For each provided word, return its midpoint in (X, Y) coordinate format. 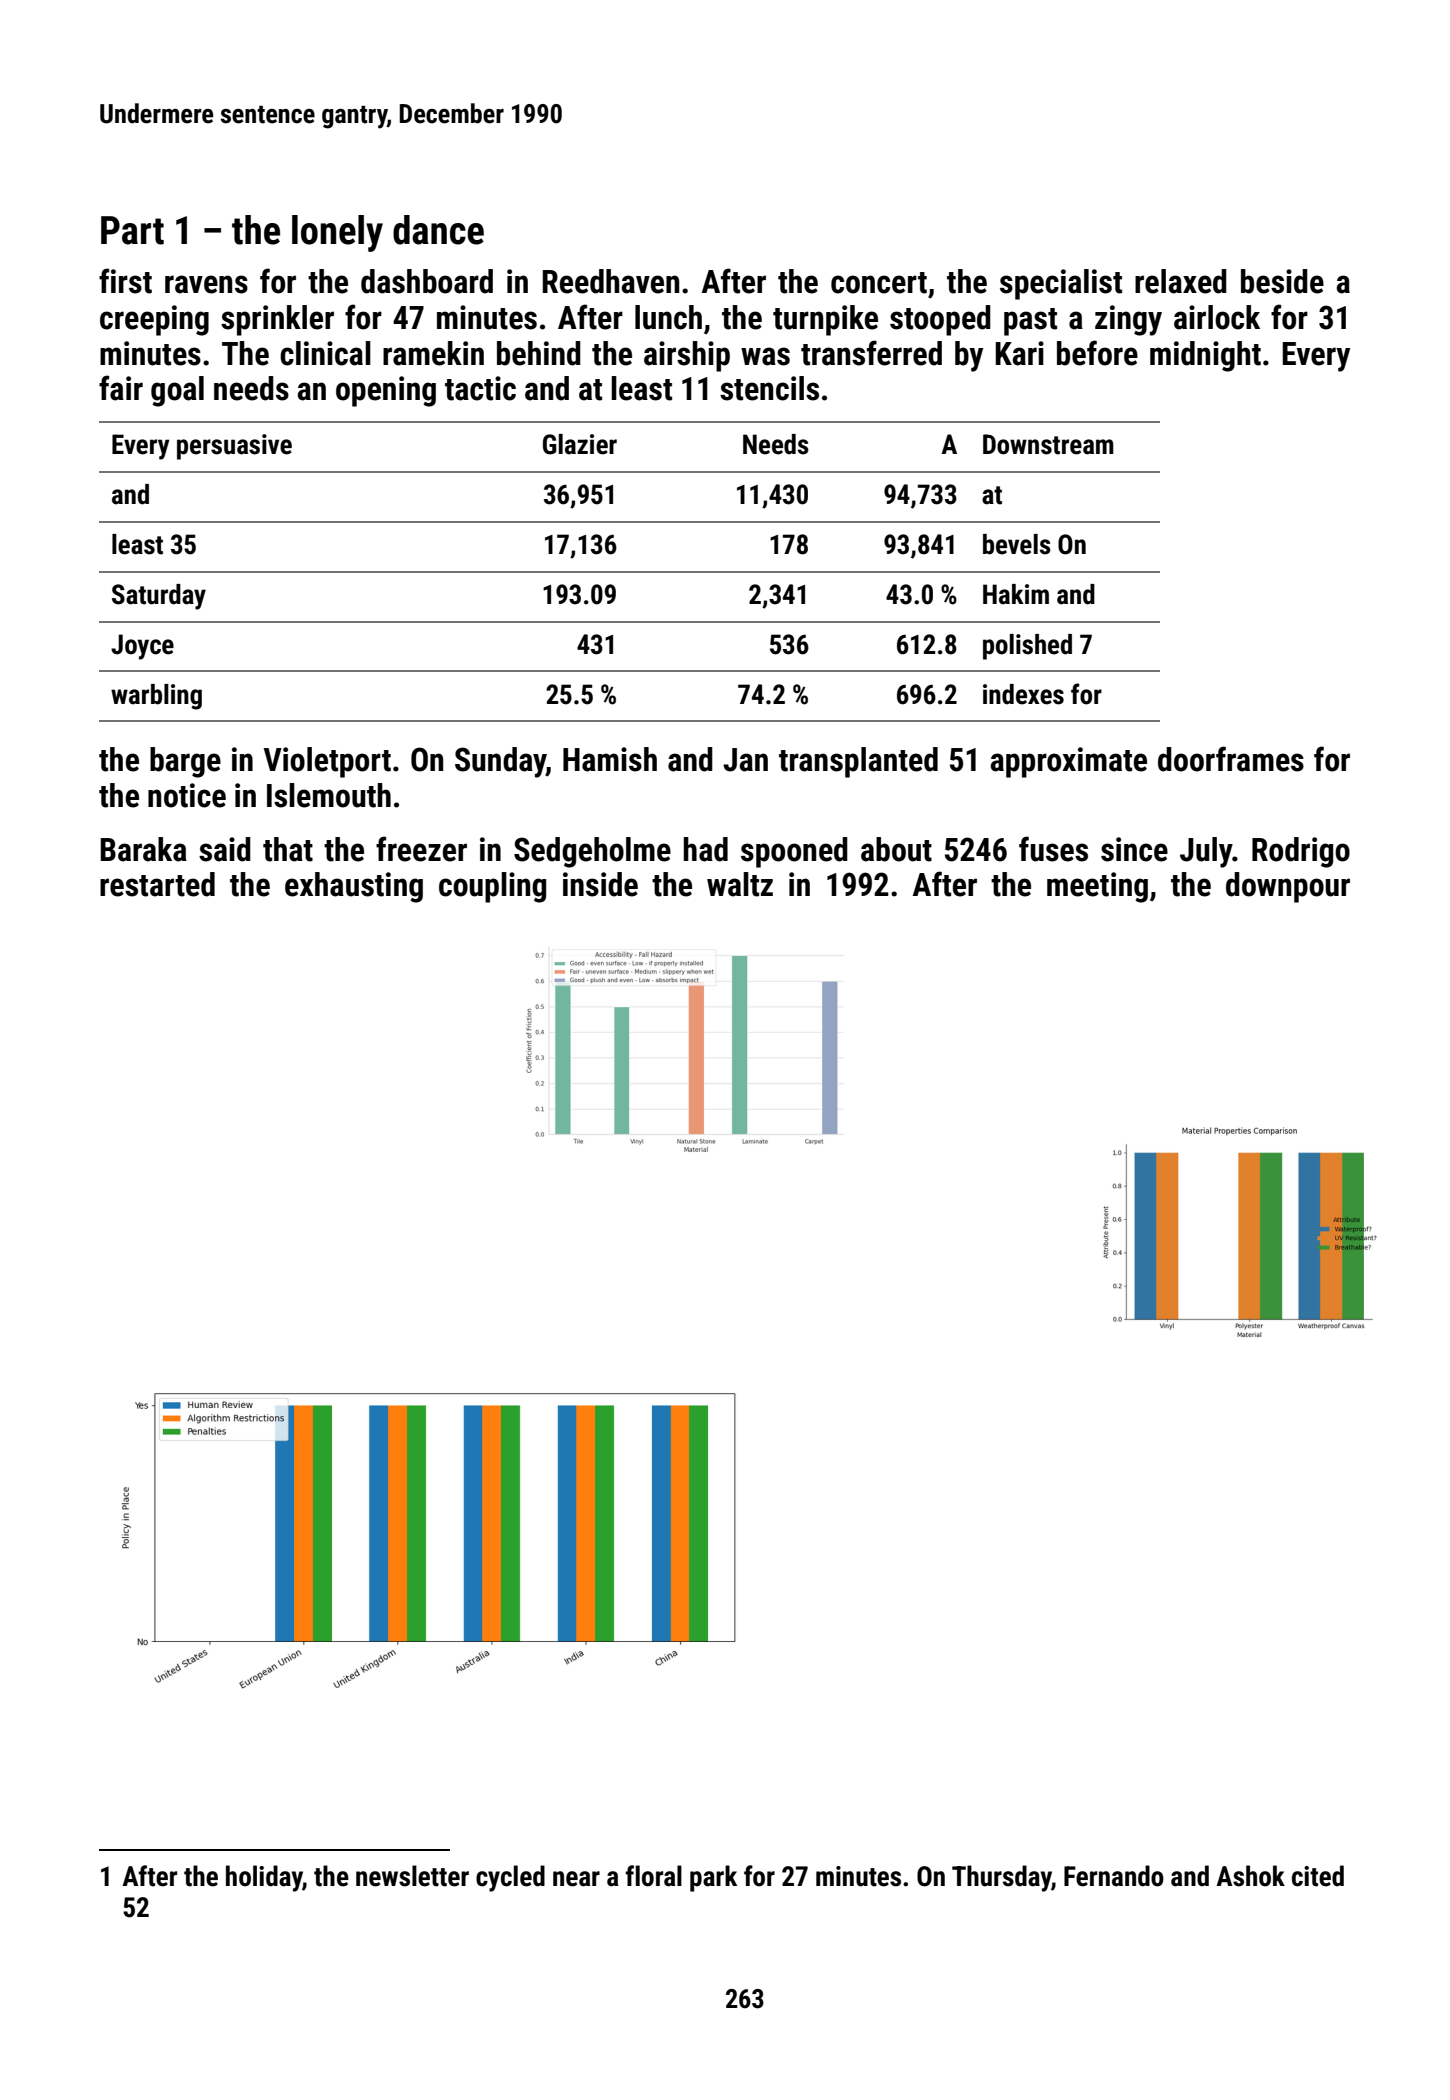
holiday (264, 1878)
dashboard (427, 281)
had (705, 849)
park (713, 1878)
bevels (1017, 544)
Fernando (1114, 1876)
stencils (769, 388)
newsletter (412, 1876)
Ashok (1250, 1876)
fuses (1053, 849)
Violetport (327, 762)
